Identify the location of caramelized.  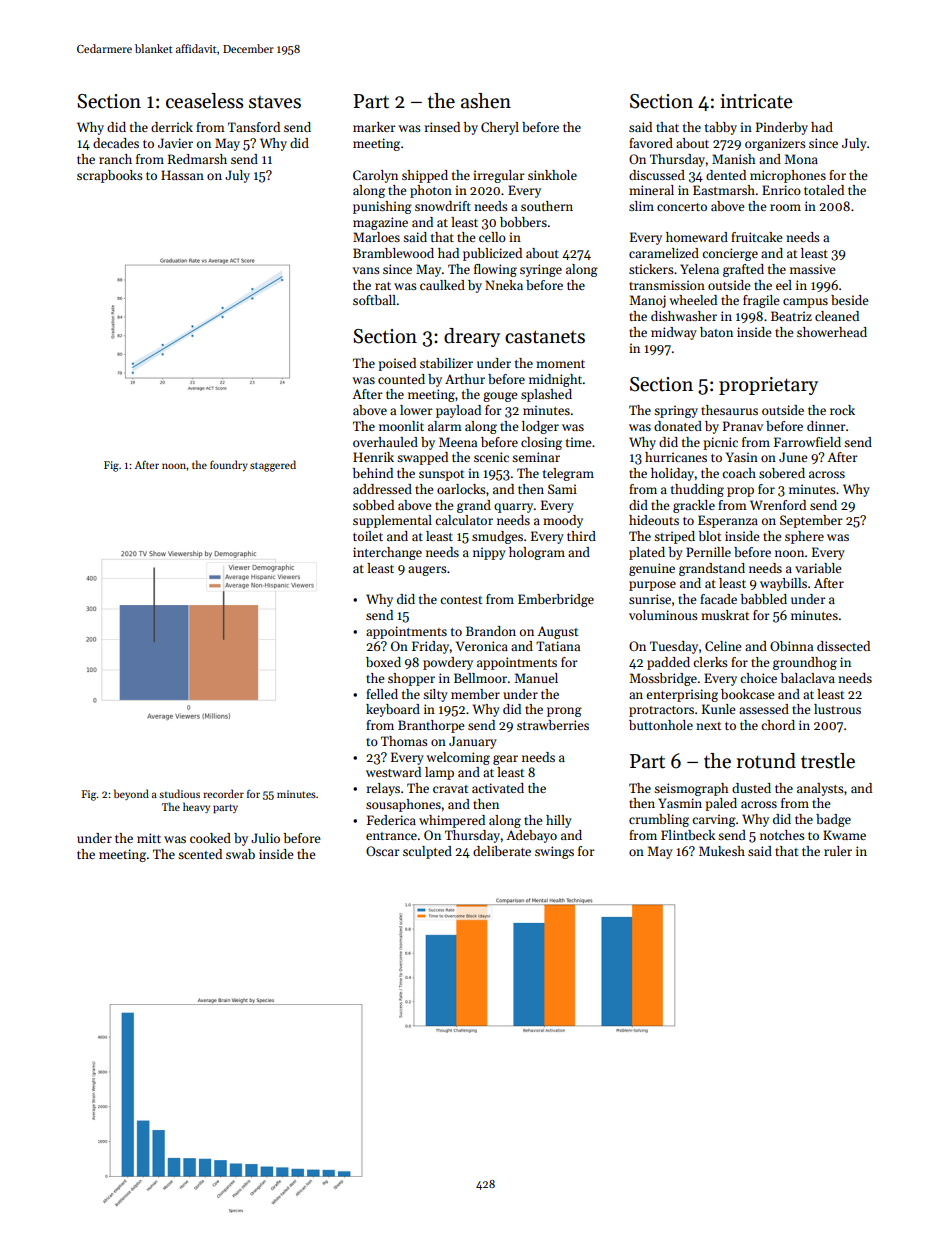
(664, 253).
